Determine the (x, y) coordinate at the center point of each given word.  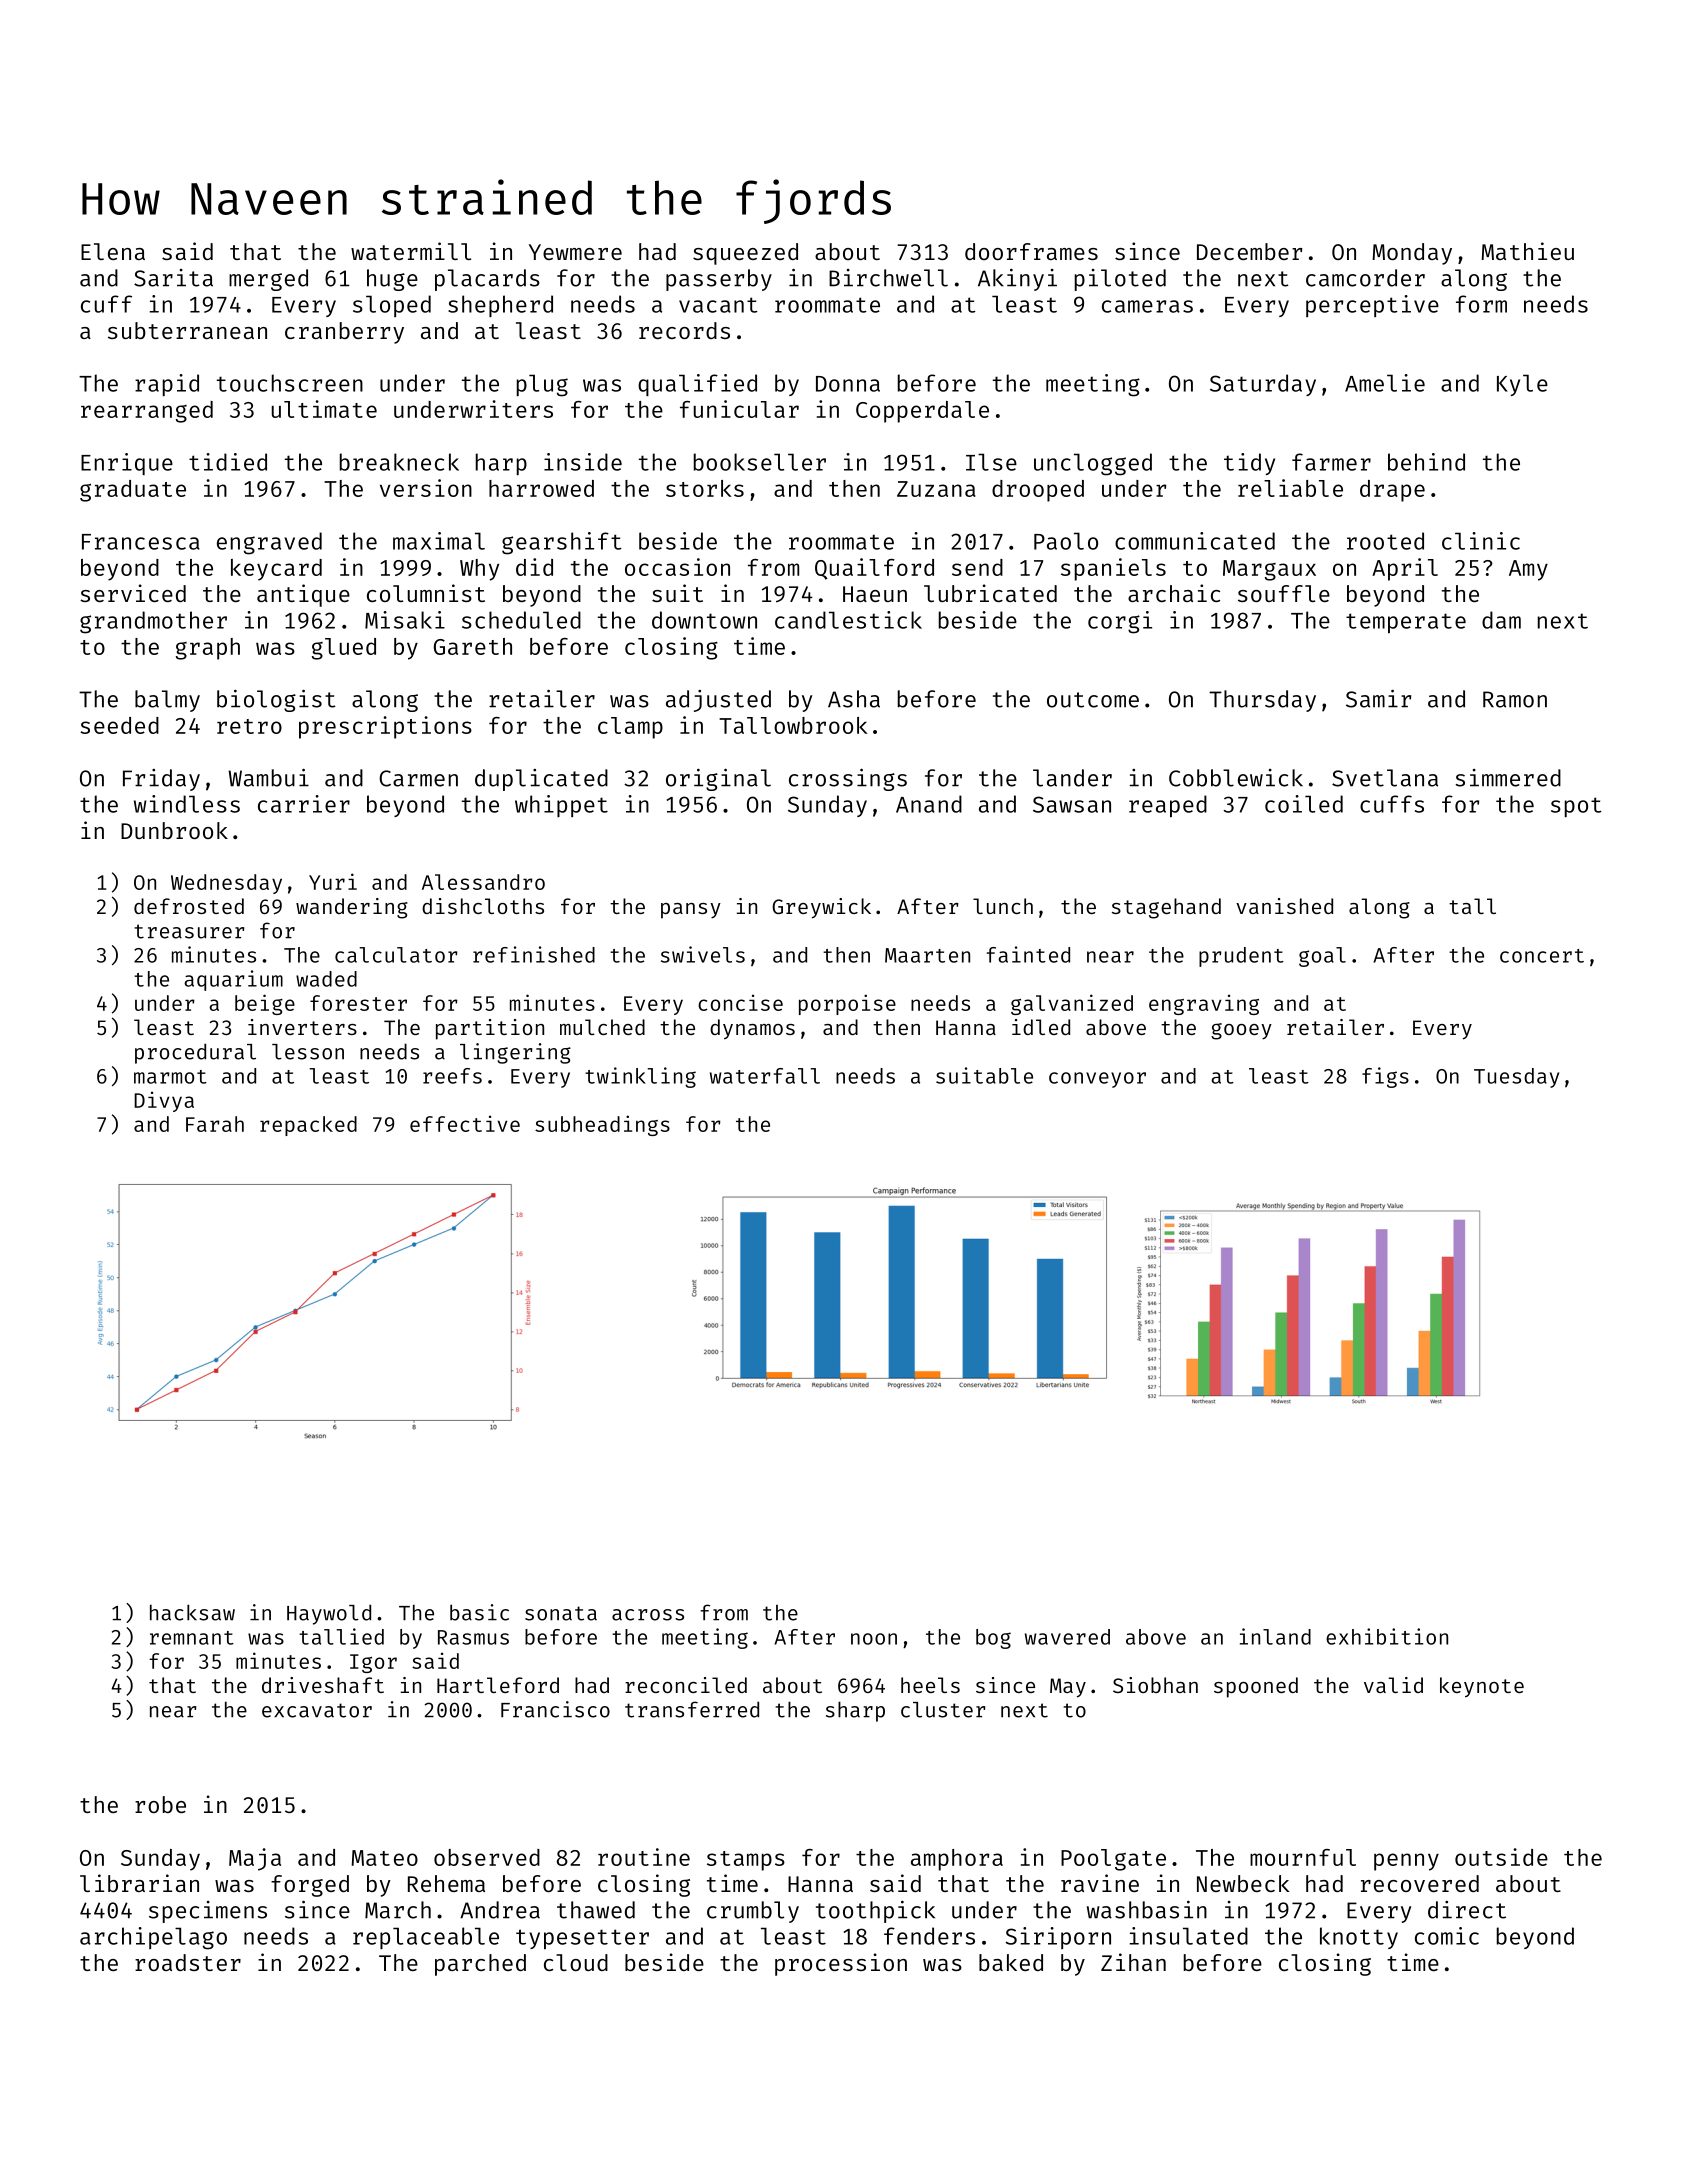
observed (487, 1857)
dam (1501, 620)
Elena (113, 251)
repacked (308, 1126)
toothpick (875, 1912)
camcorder (1365, 278)
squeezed (745, 254)
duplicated (541, 780)
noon (874, 1639)
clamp (630, 728)
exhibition (1387, 1636)
